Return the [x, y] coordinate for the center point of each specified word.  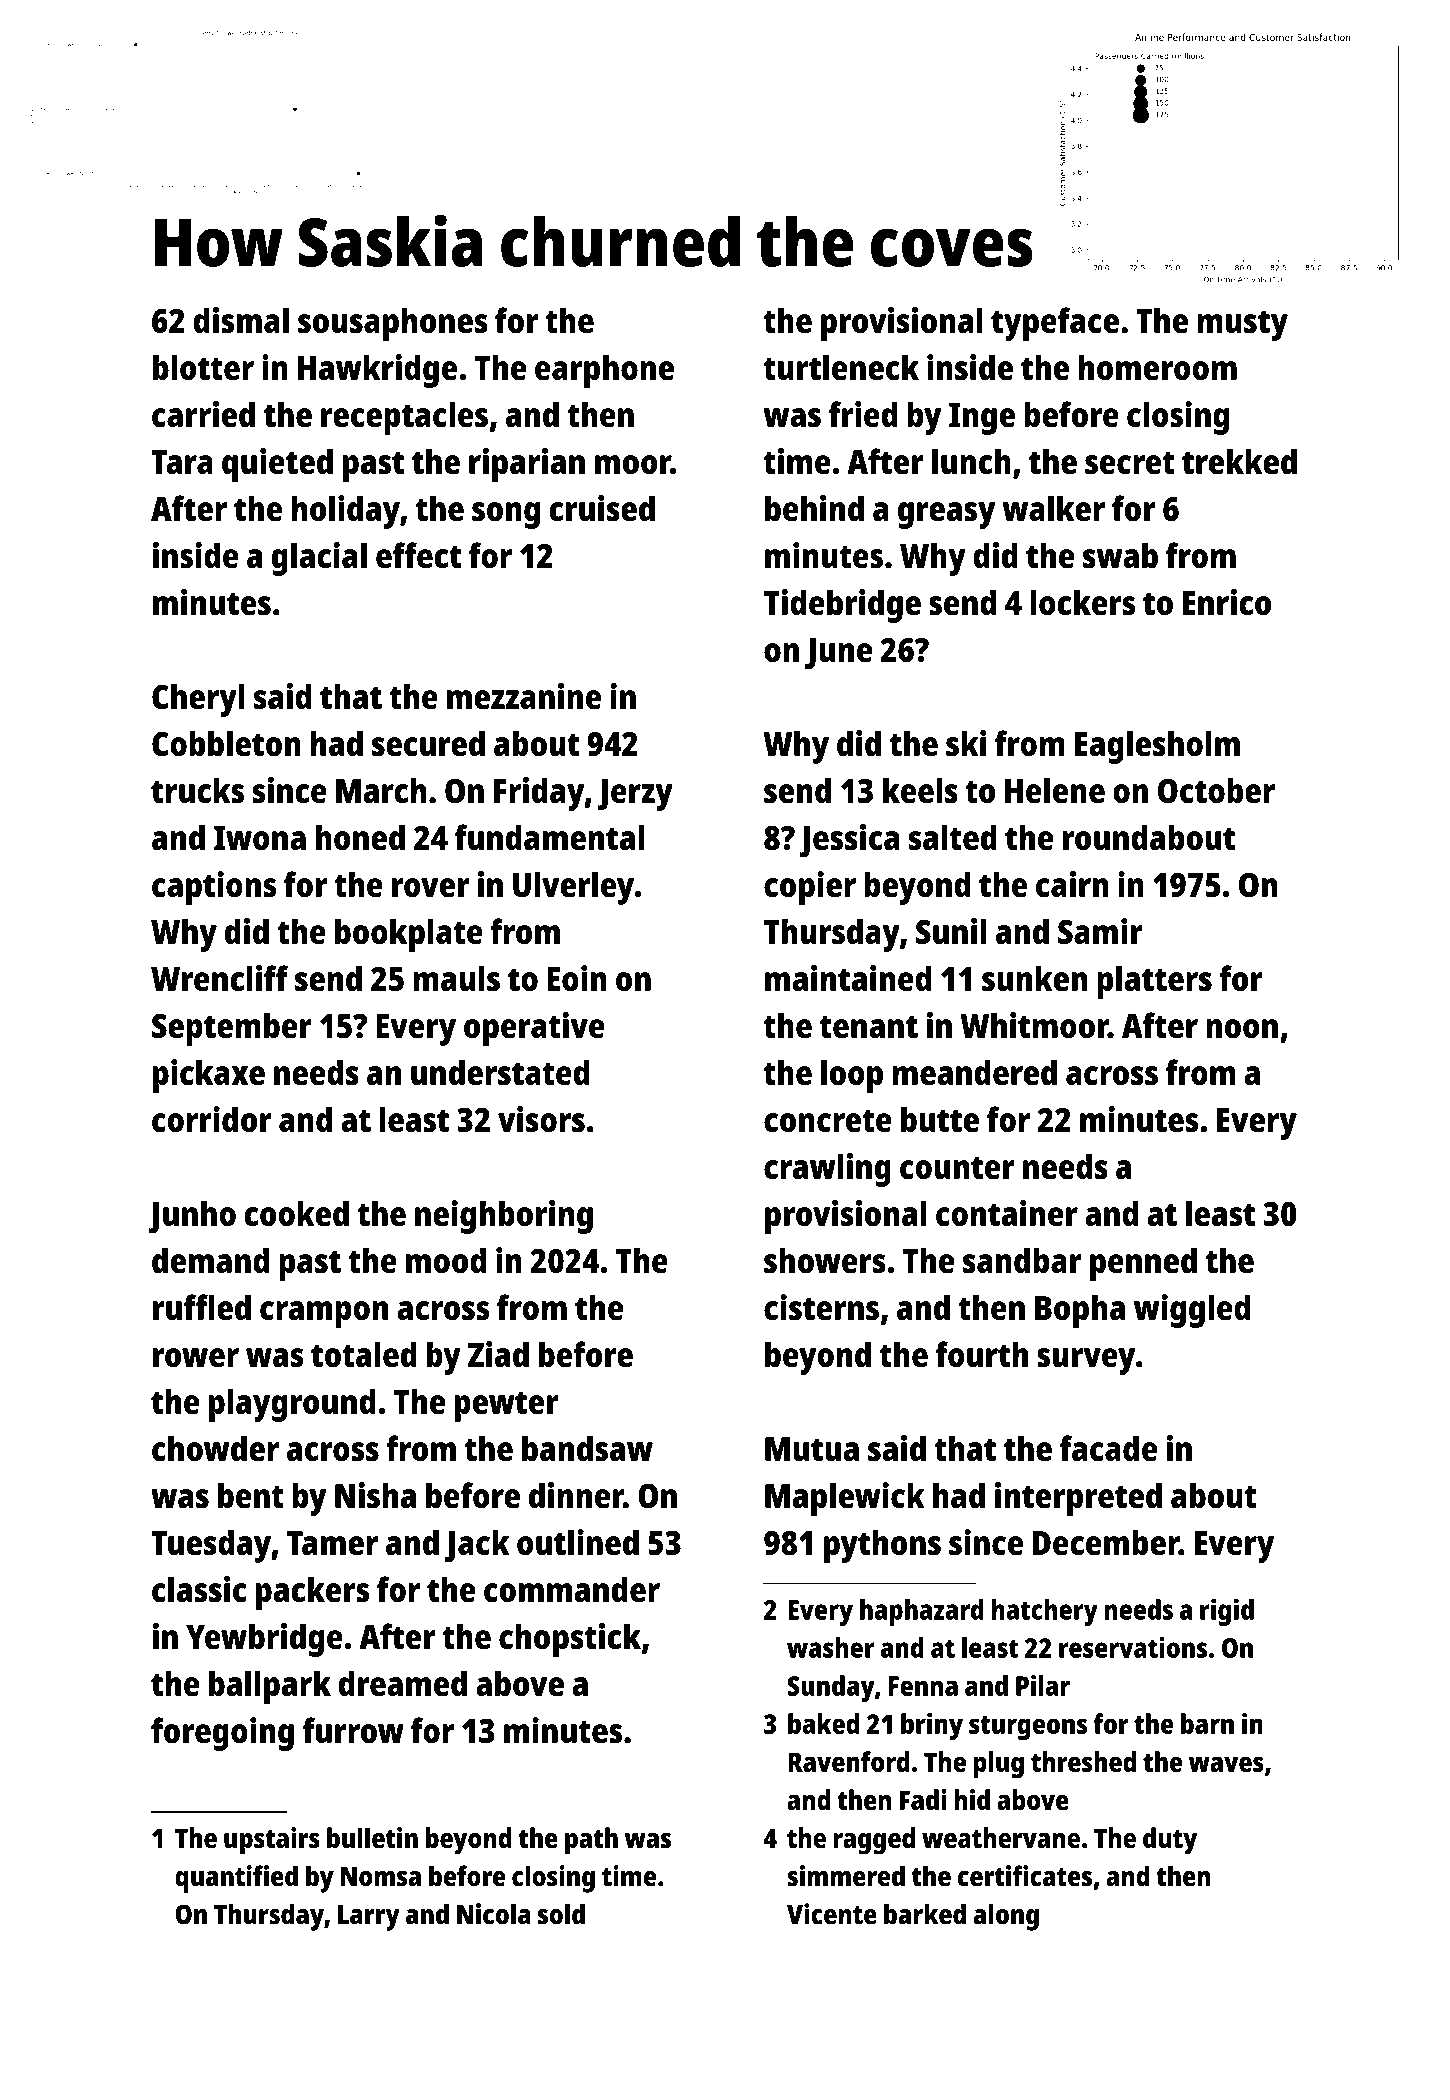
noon [1242, 1029]
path [591, 1841]
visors [541, 1119]
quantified [236, 1879]
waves [1226, 1764]
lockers [1082, 602]
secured [428, 743]
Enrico [1227, 602]
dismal [241, 320]
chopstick [570, 1640]
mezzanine [524, 696]
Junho [192, 1217]
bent [251, 1495]
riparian [527, 465]
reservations [1133, 1647]
